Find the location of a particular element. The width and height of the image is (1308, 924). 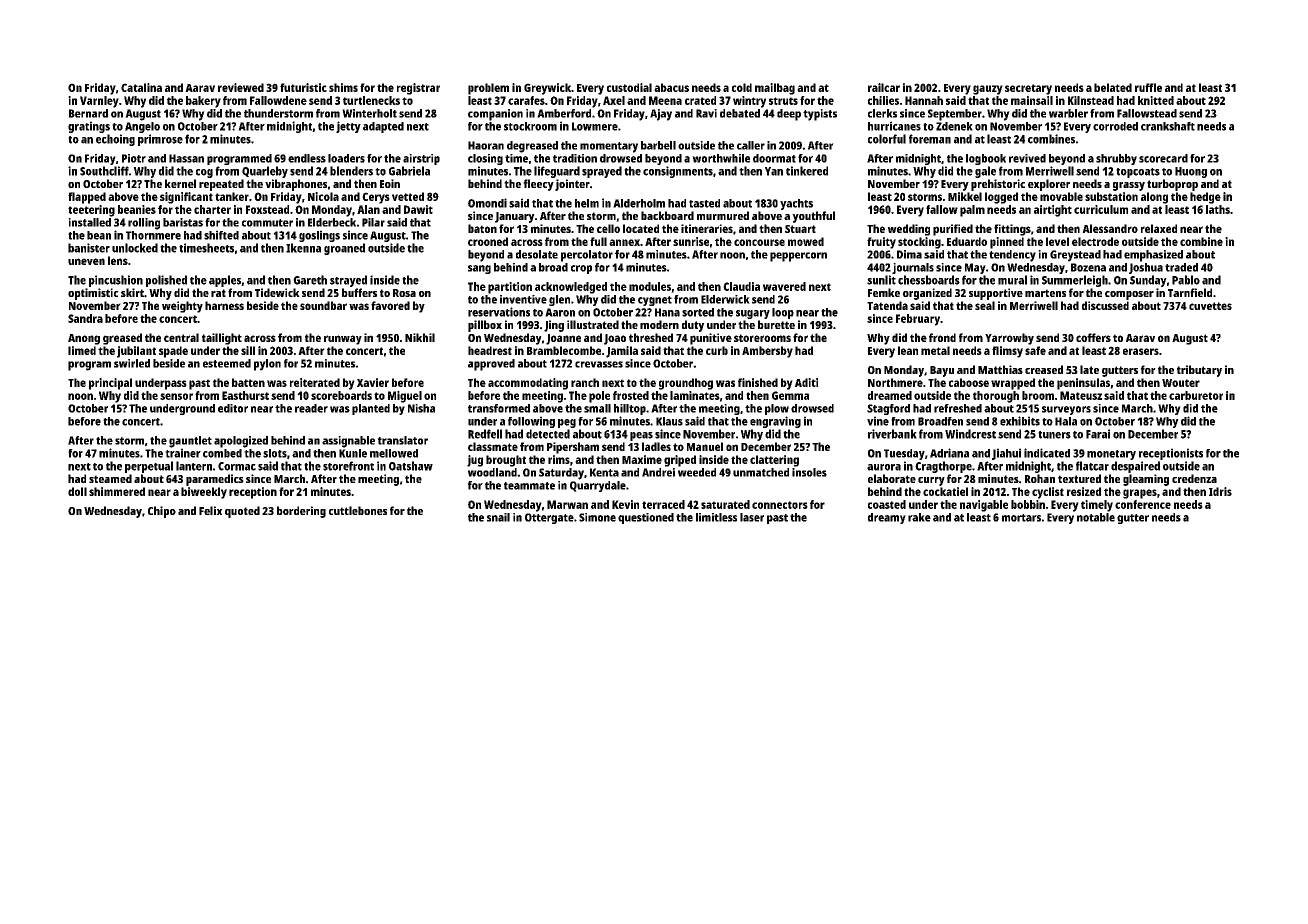

woodland is located at coordinates (492, 472).
